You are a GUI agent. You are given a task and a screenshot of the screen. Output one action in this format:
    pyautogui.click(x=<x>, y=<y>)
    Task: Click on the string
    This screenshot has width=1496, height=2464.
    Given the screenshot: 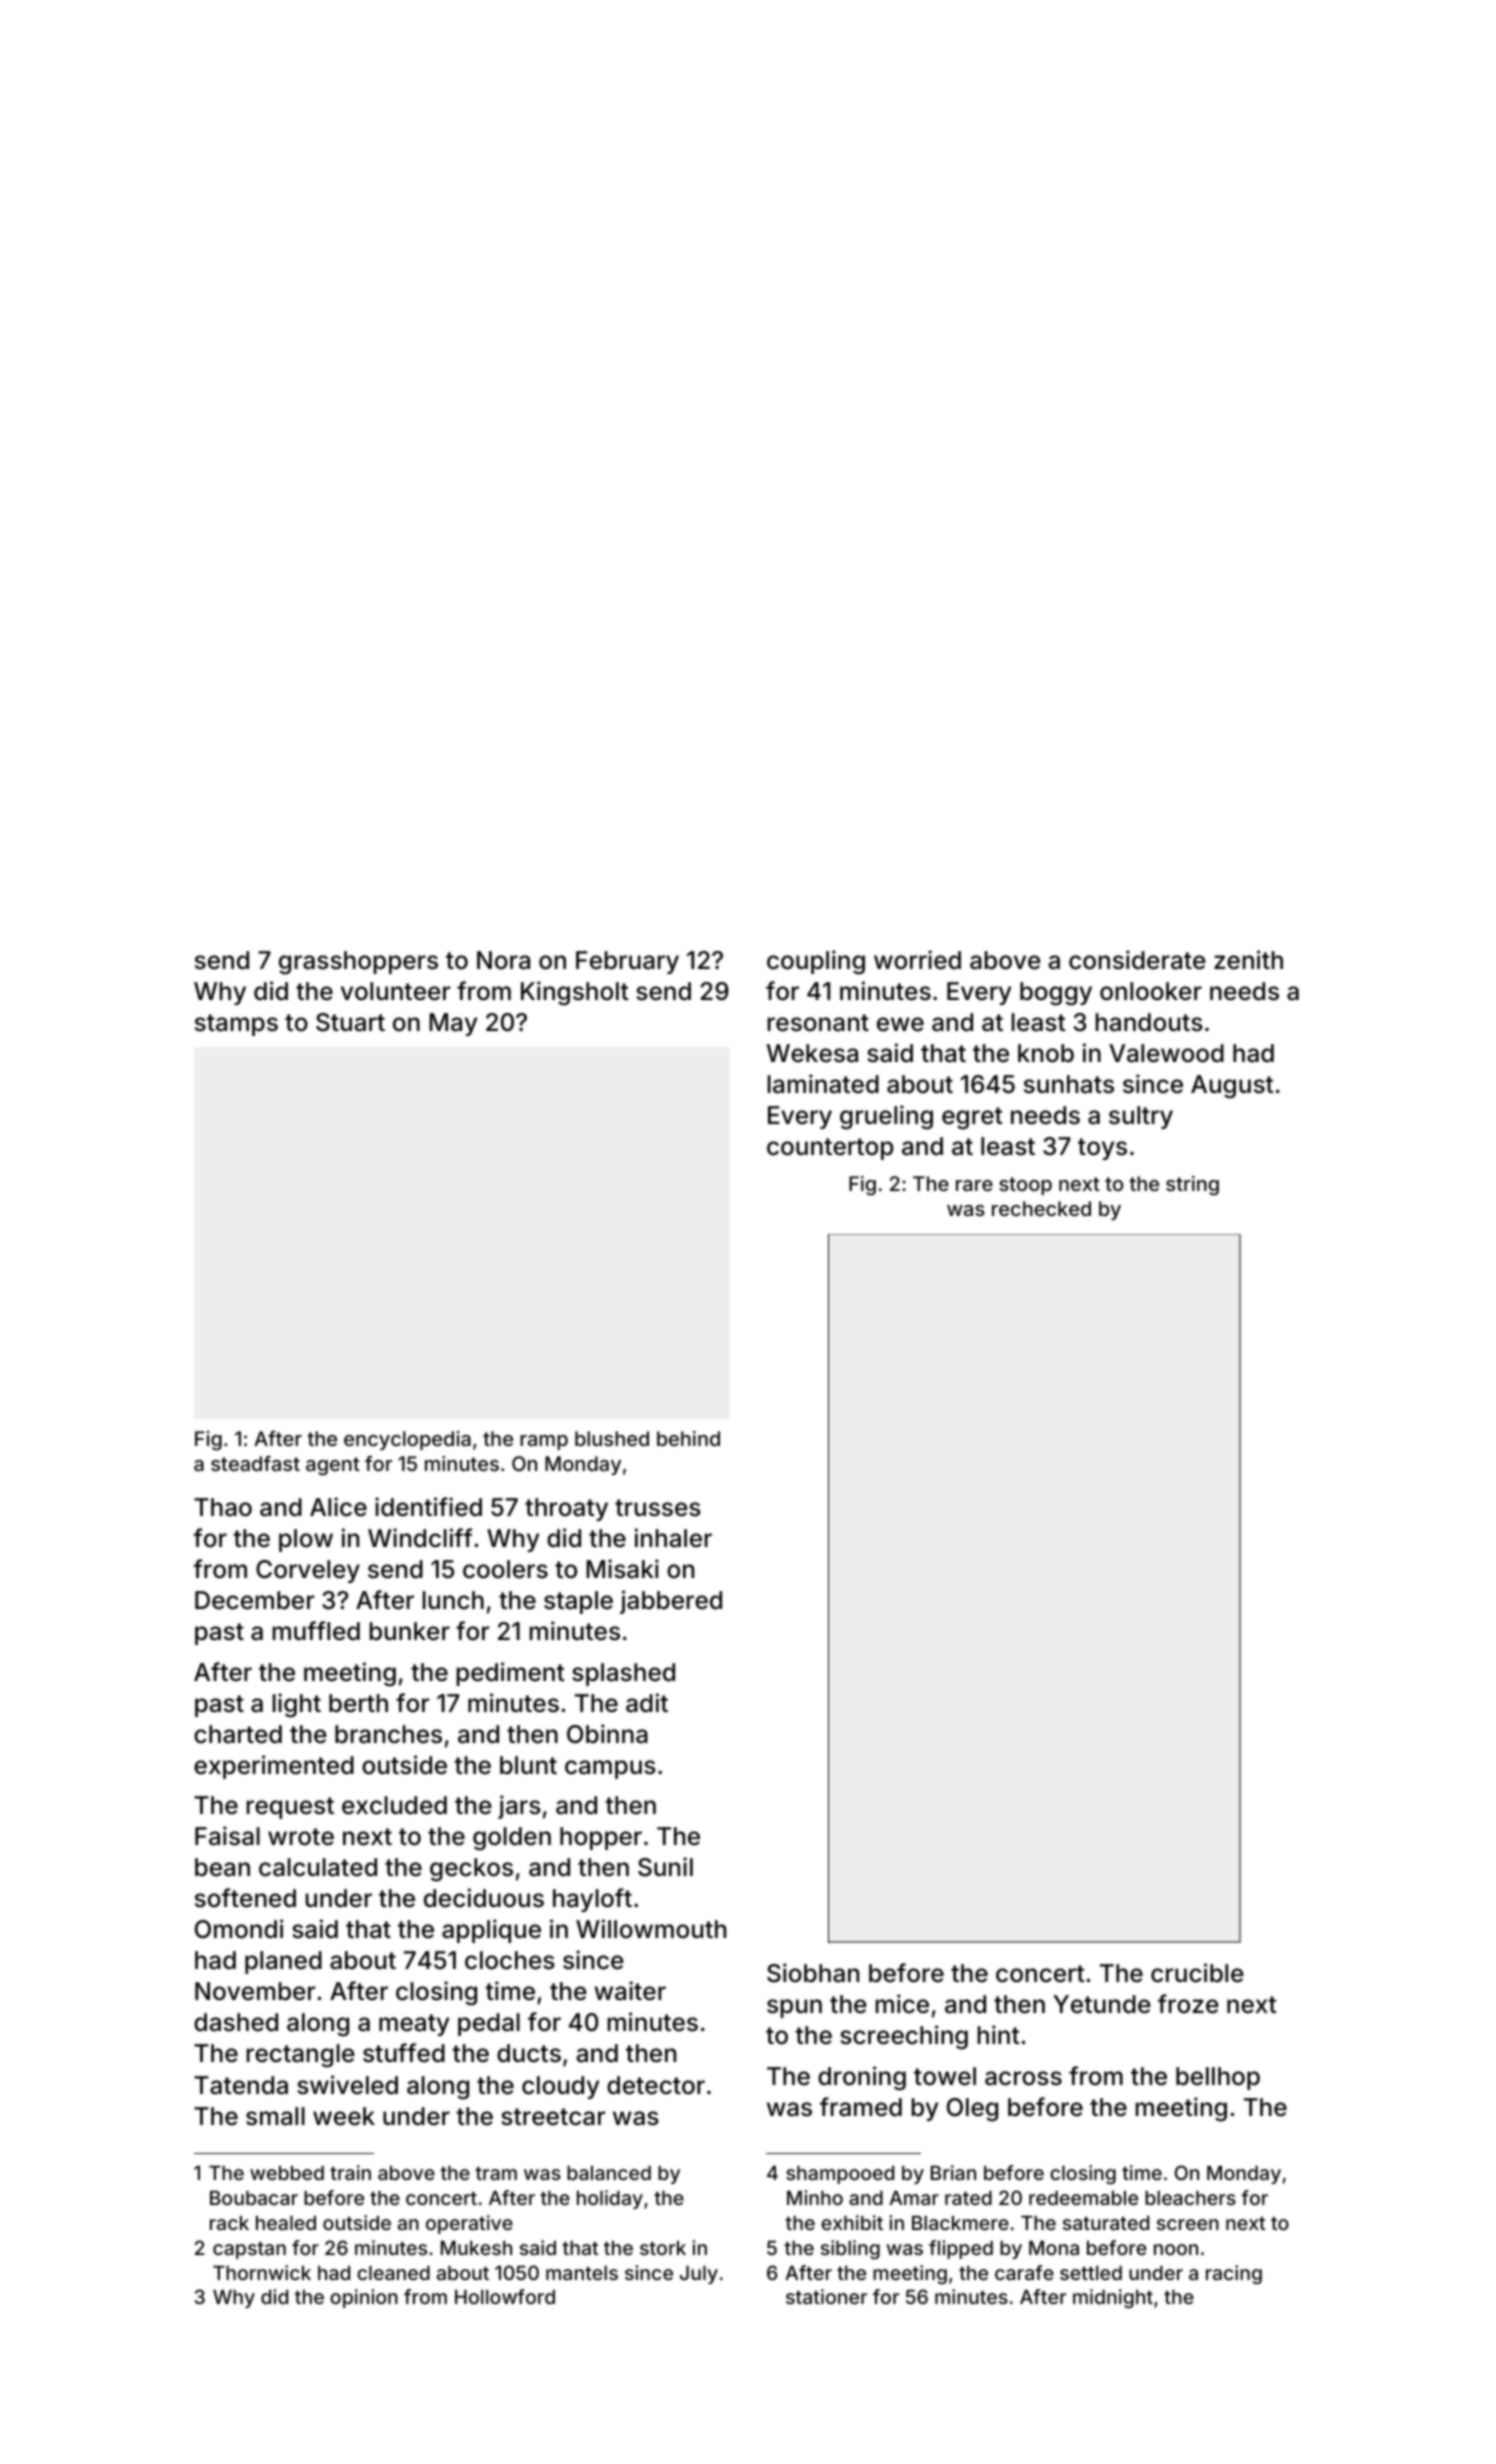 What is the action you would take?
    pyautogui.click(x=1192, y=1186)
